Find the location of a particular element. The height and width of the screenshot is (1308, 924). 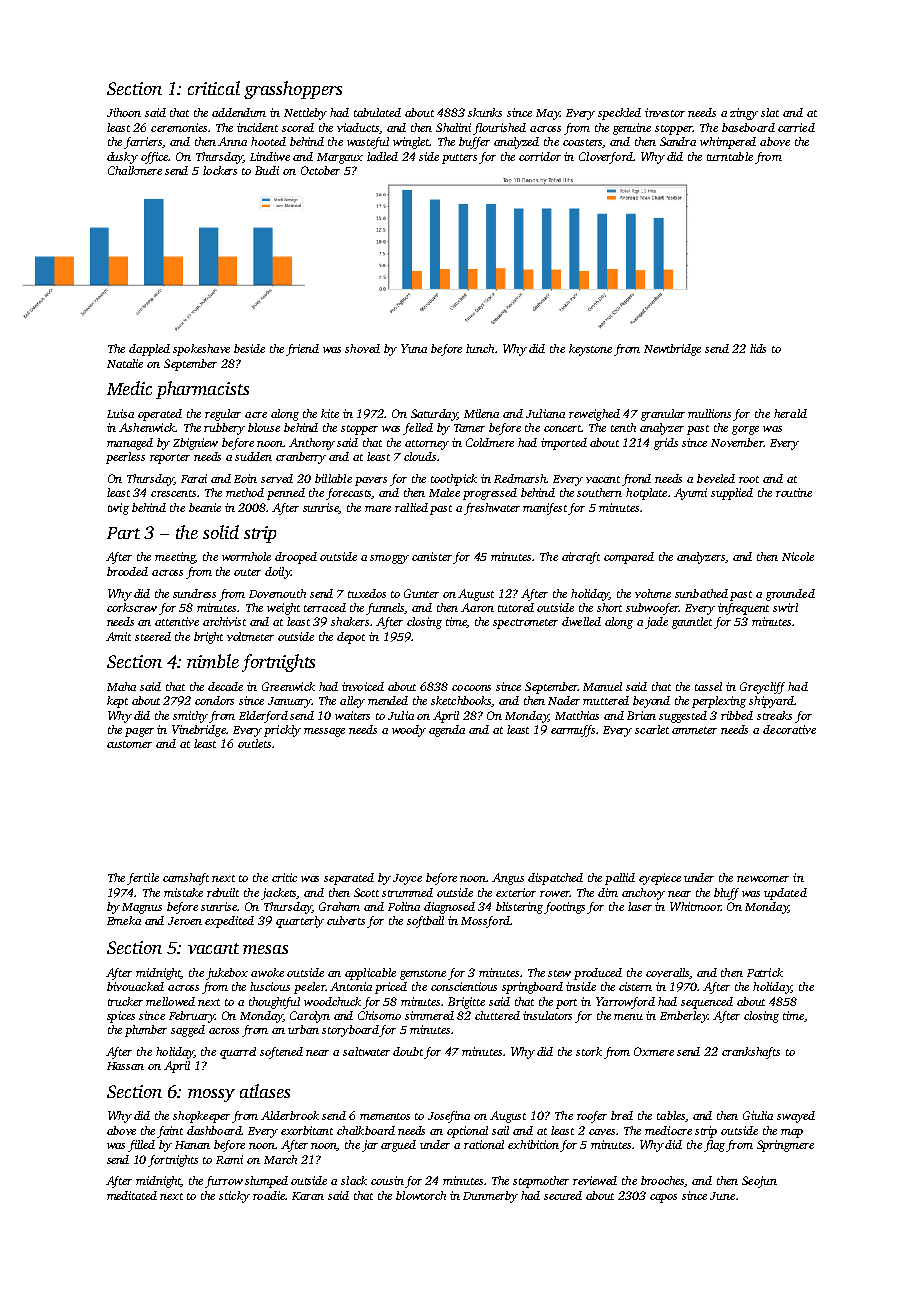

Joyce is located at coordinates (407, 879).
